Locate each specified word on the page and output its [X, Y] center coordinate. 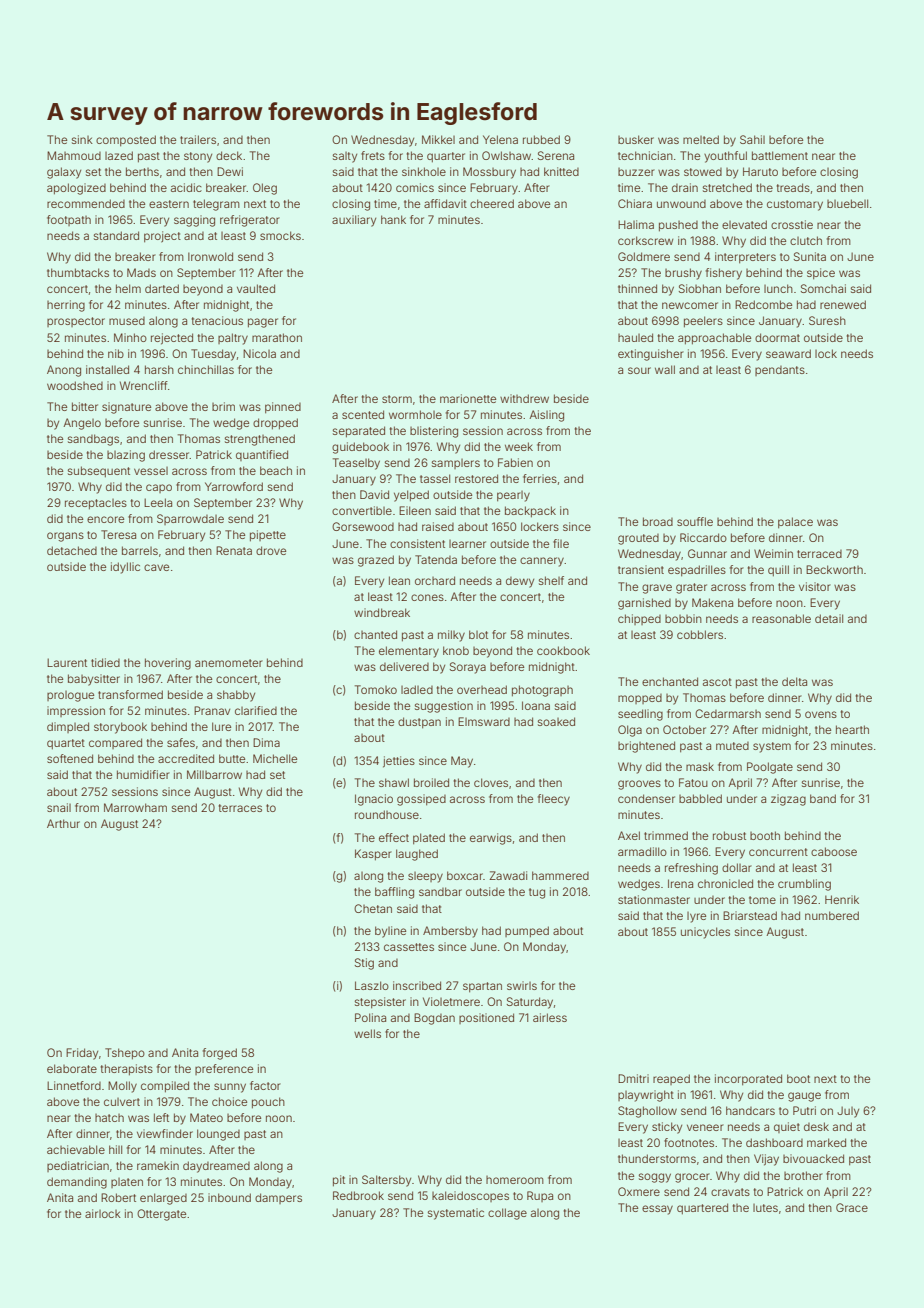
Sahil [752, 139]
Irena [680, 883]
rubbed [541, 139]
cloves [491, 782]
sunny [230, 1088]
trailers [198, 139]
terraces [240, 808]
